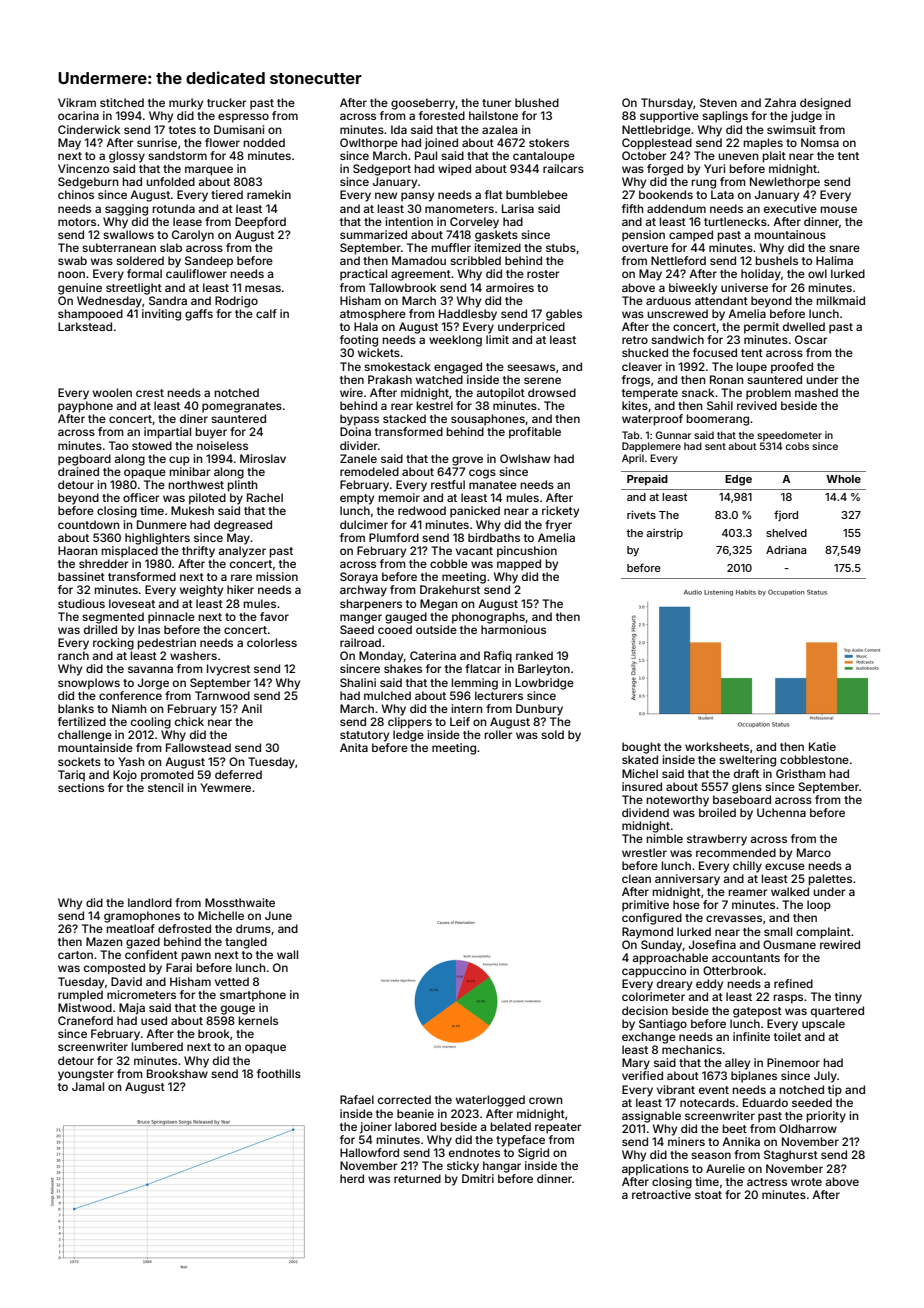 This document has width=924, height=1308. Describe the element at coordinates (78, 115) in the document. I see `ocarina` at that location.
